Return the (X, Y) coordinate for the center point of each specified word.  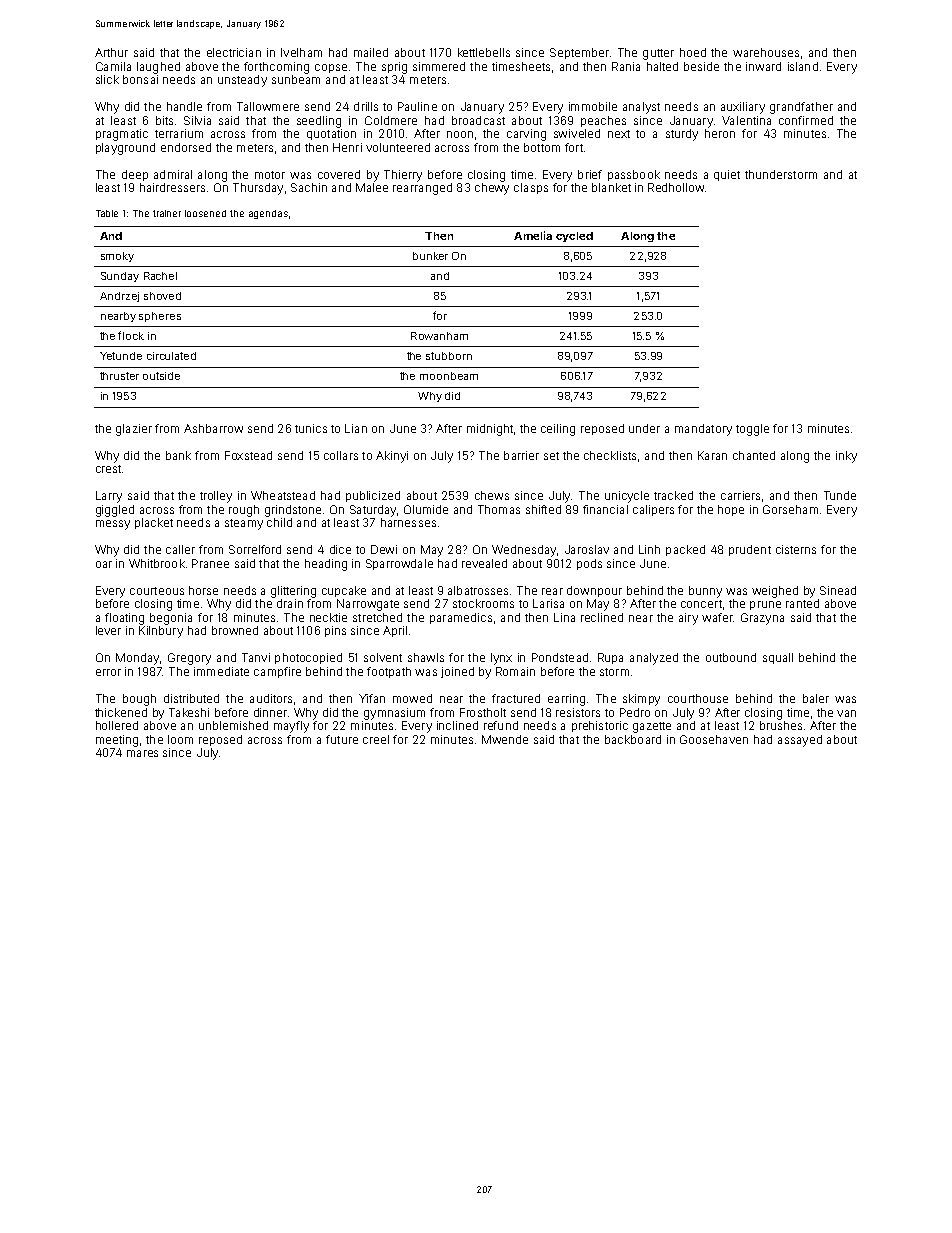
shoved (162, 296)
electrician (234, 52)
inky (846, 457)
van (846, 713)
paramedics (461, 618)
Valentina (746, 120)
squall (778, 658)
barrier (521, 455)
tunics (311, 428)
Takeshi (189, 712)
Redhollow (676, 187)
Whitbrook (157, 563)
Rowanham (439, 336)
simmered (439, 66)
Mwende (505, 739)
